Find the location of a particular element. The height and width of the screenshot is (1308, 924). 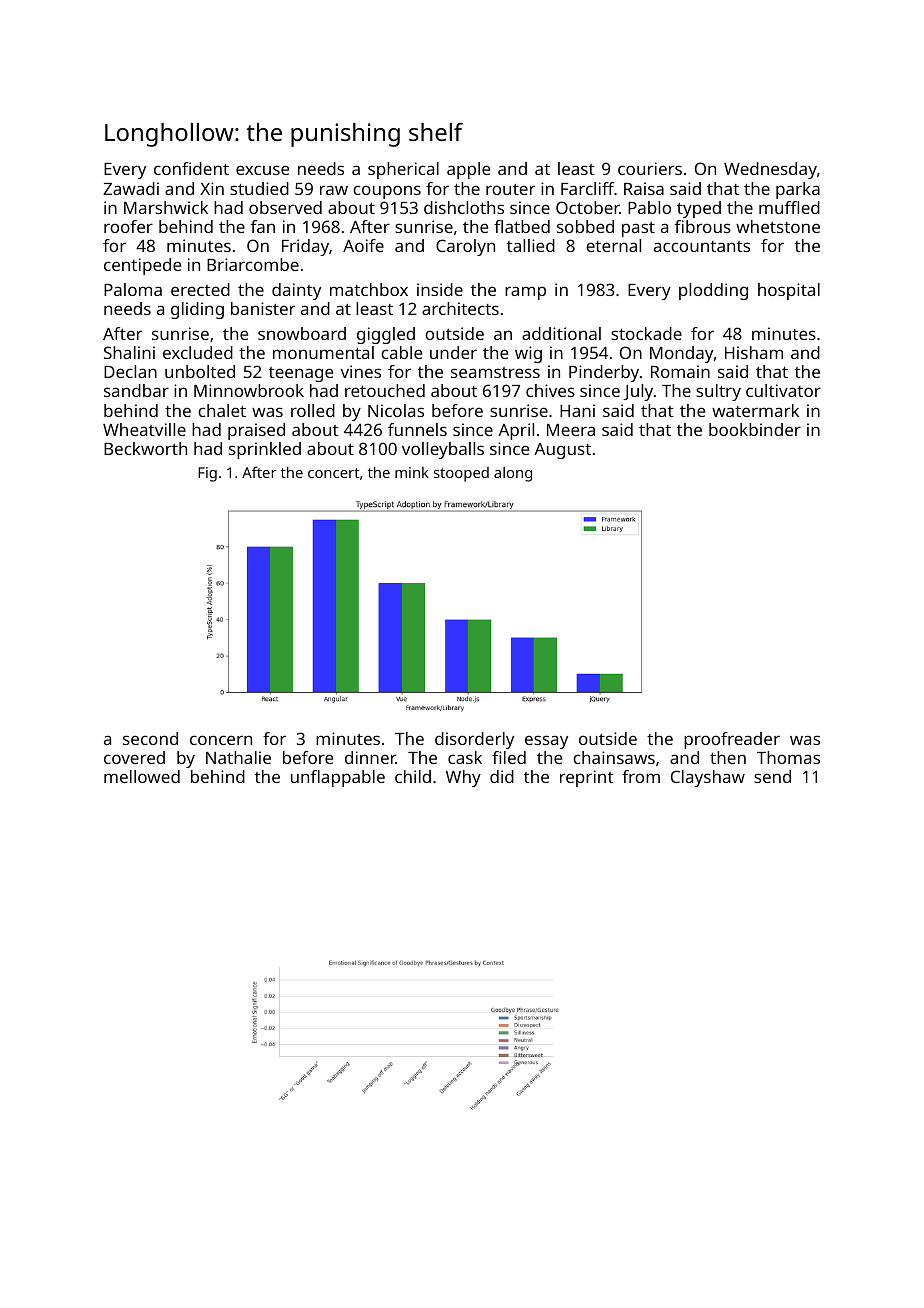

eternal is located at coordinates (613, 245).
